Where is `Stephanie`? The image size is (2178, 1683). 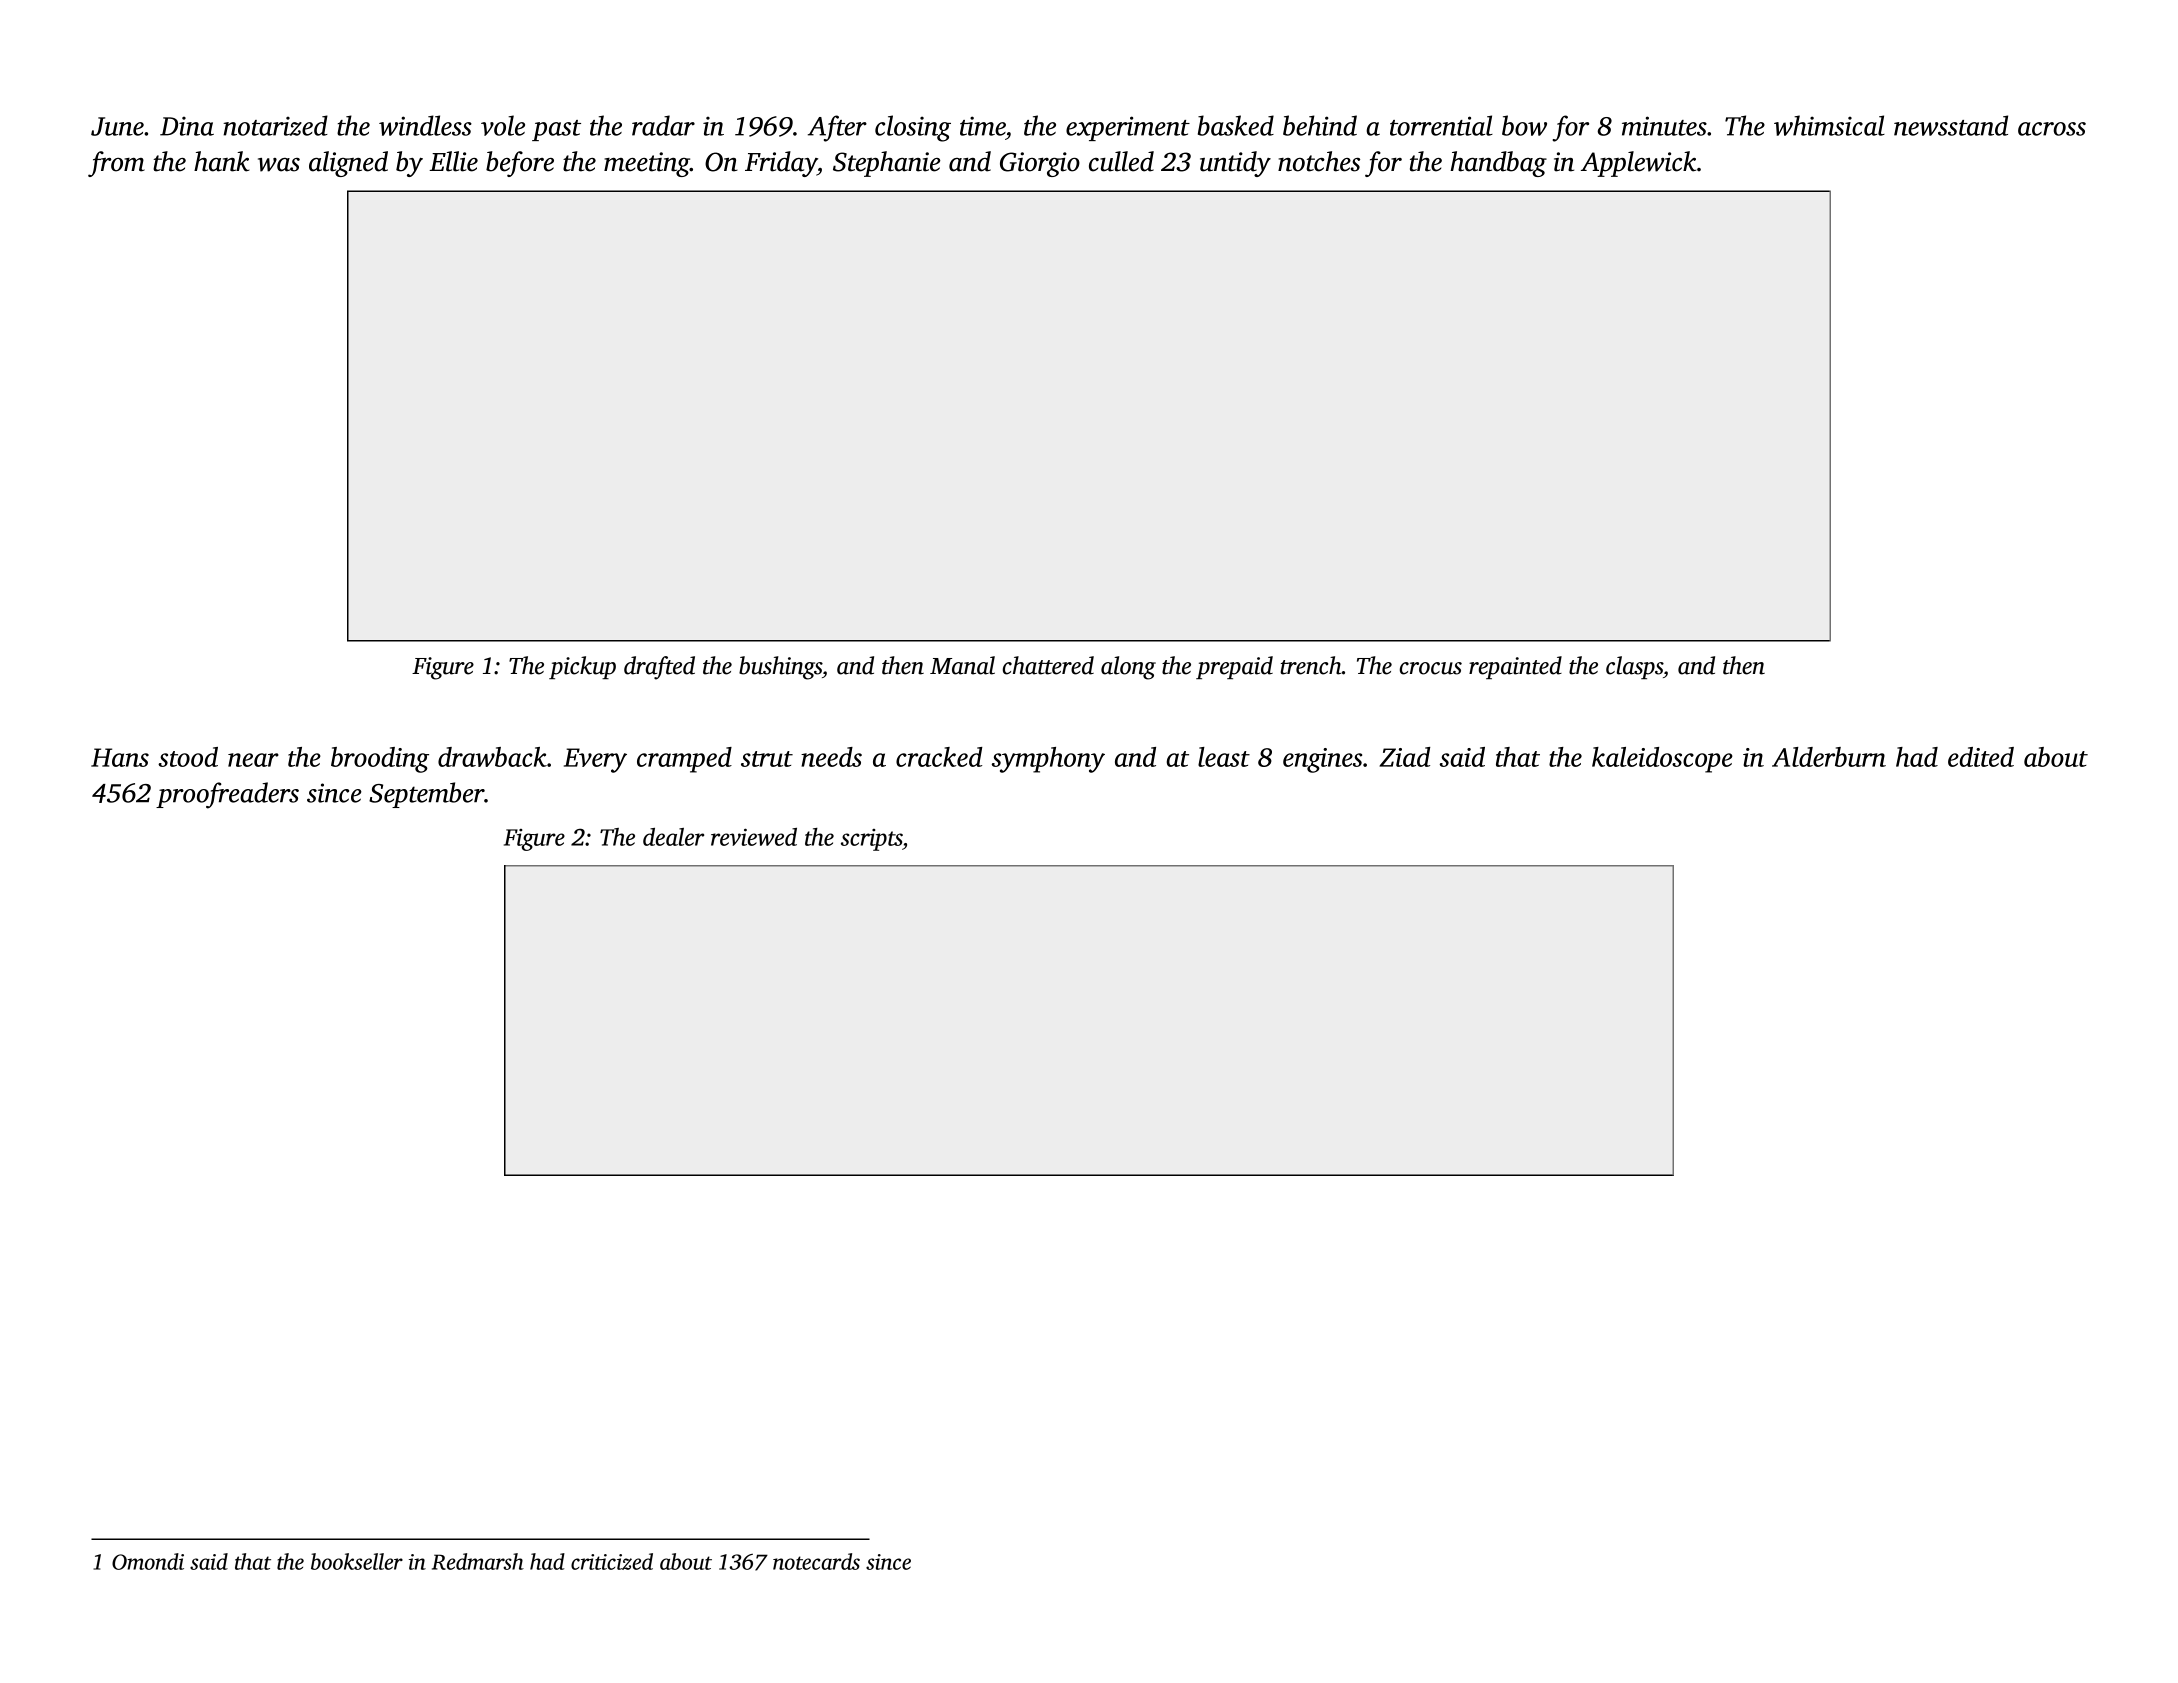 Stephanie is located at coordinates (887, 164).
